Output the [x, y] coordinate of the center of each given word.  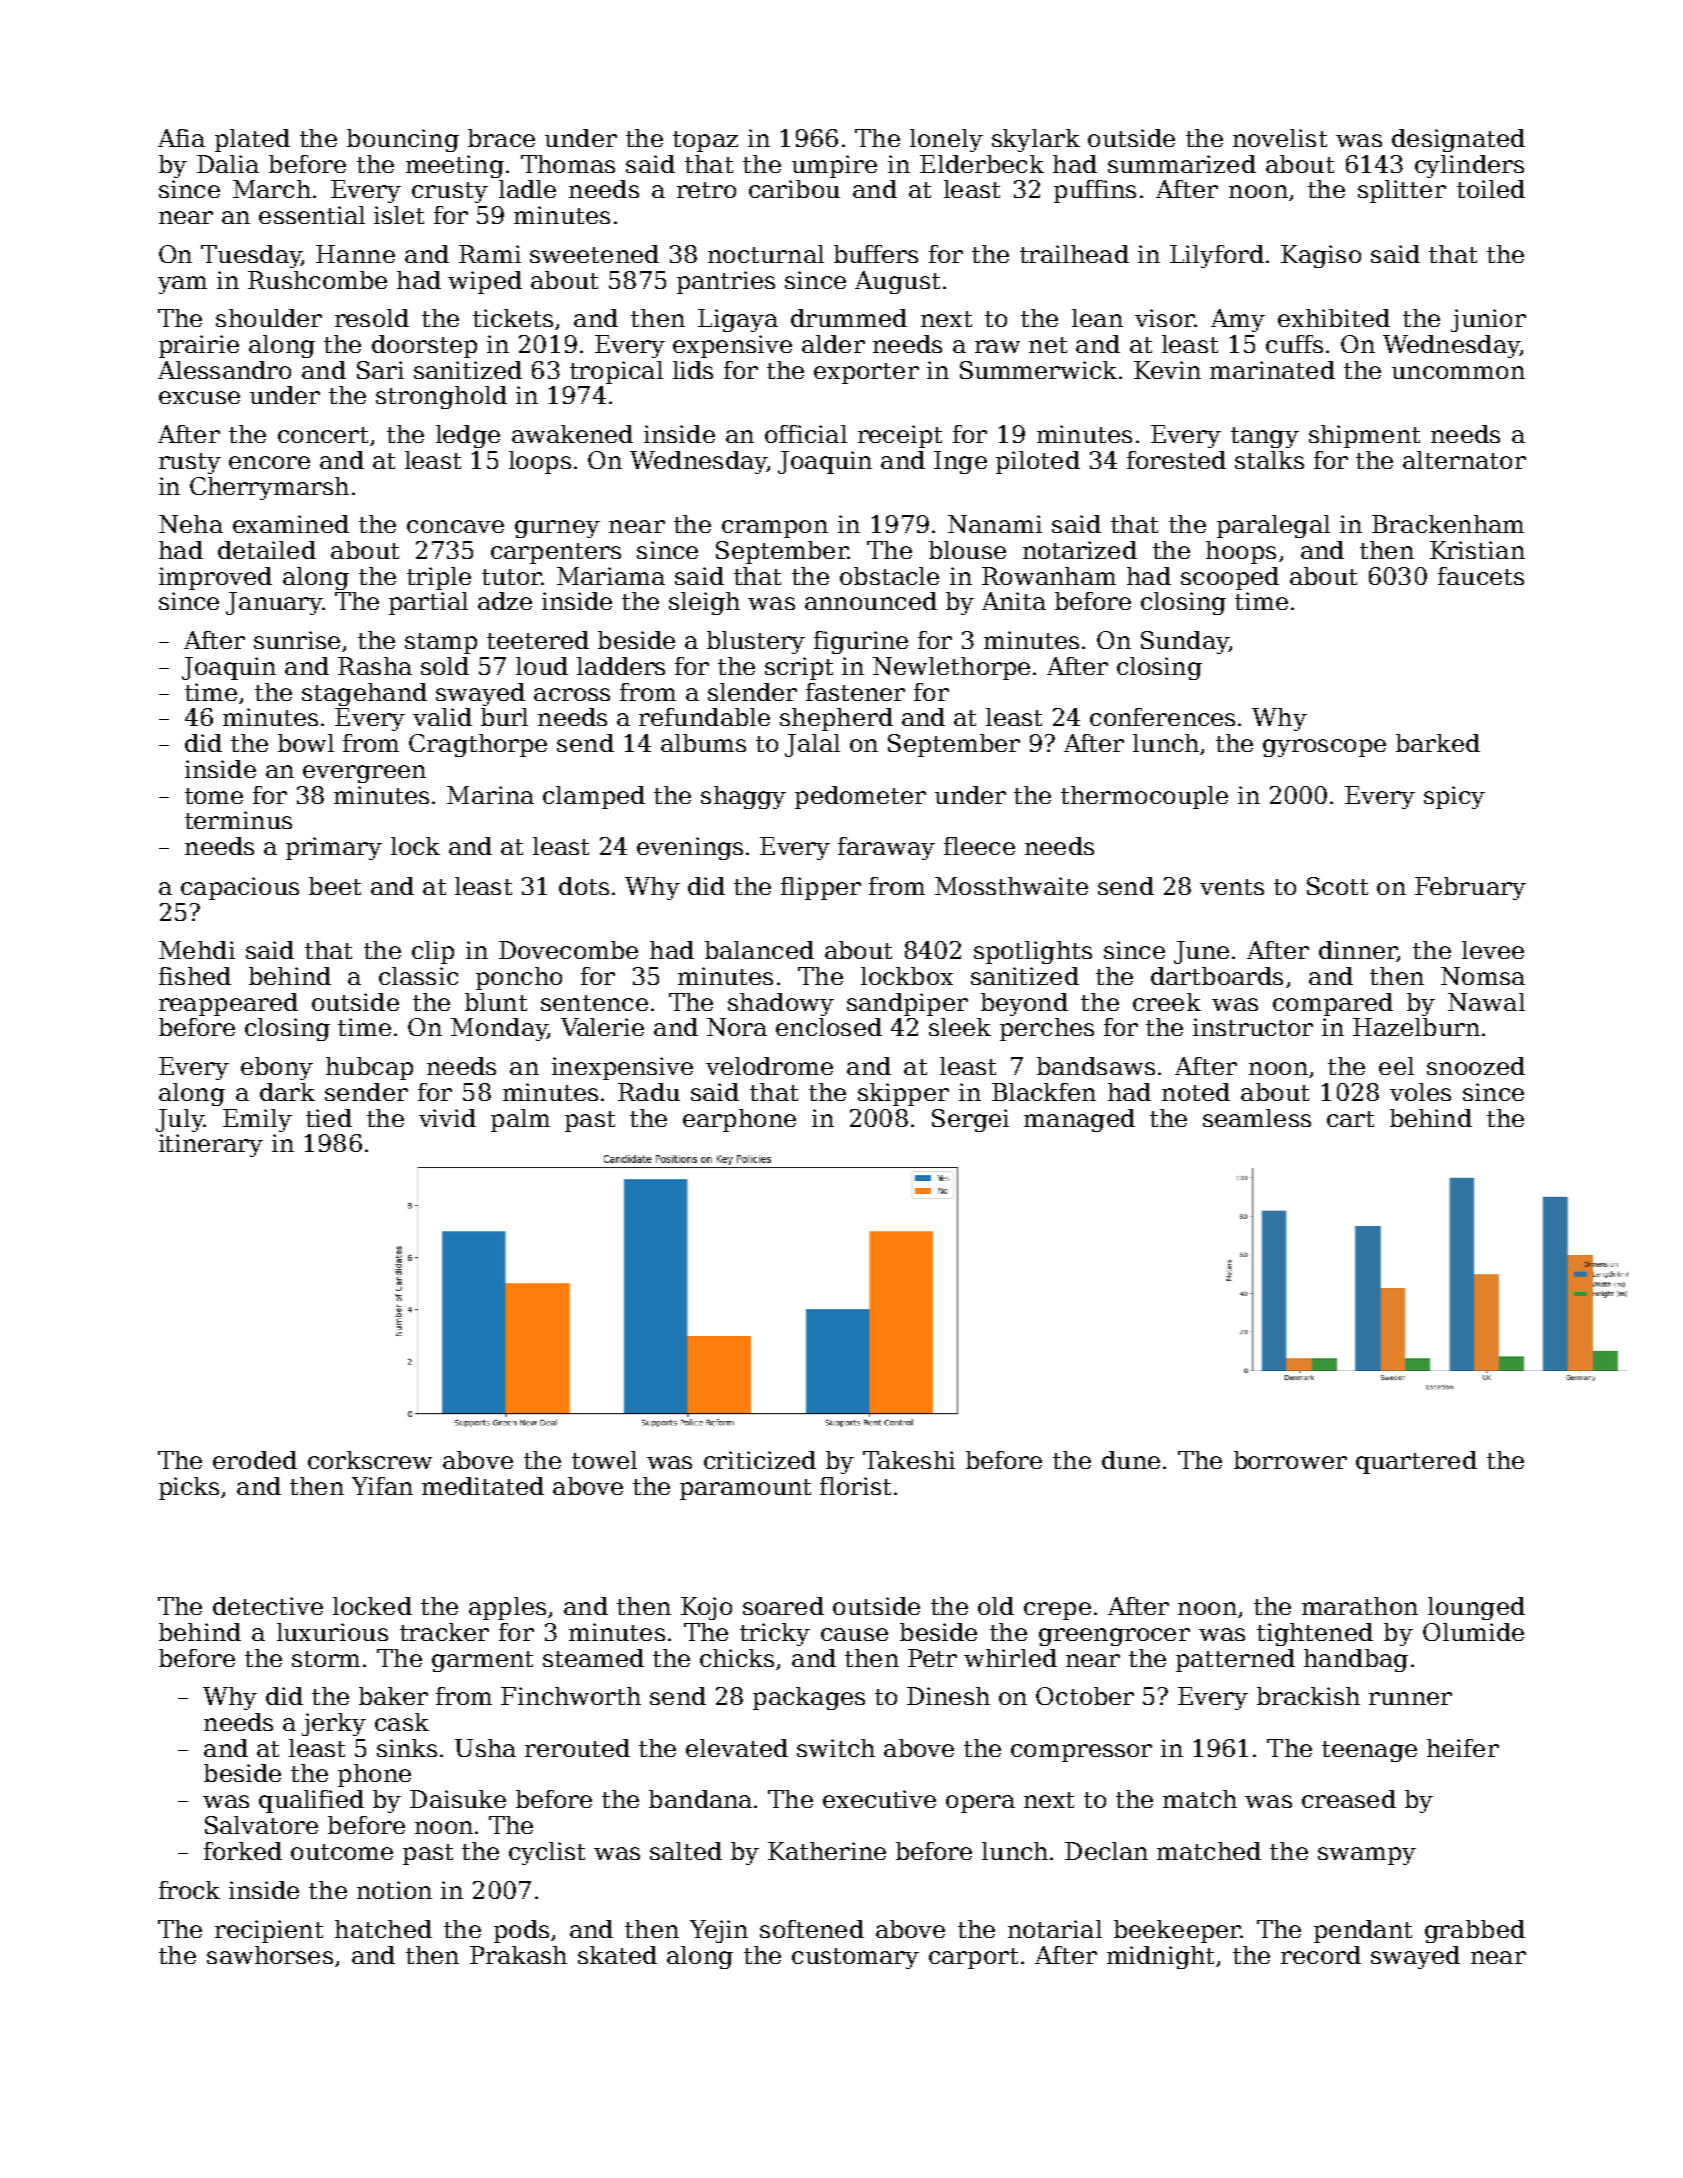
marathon [1360, 1606]
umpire [834, 166]
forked [243, 1851]
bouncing [403, 140]
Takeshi [909, 1460]
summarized [1182, 164]
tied [329, 1118]
